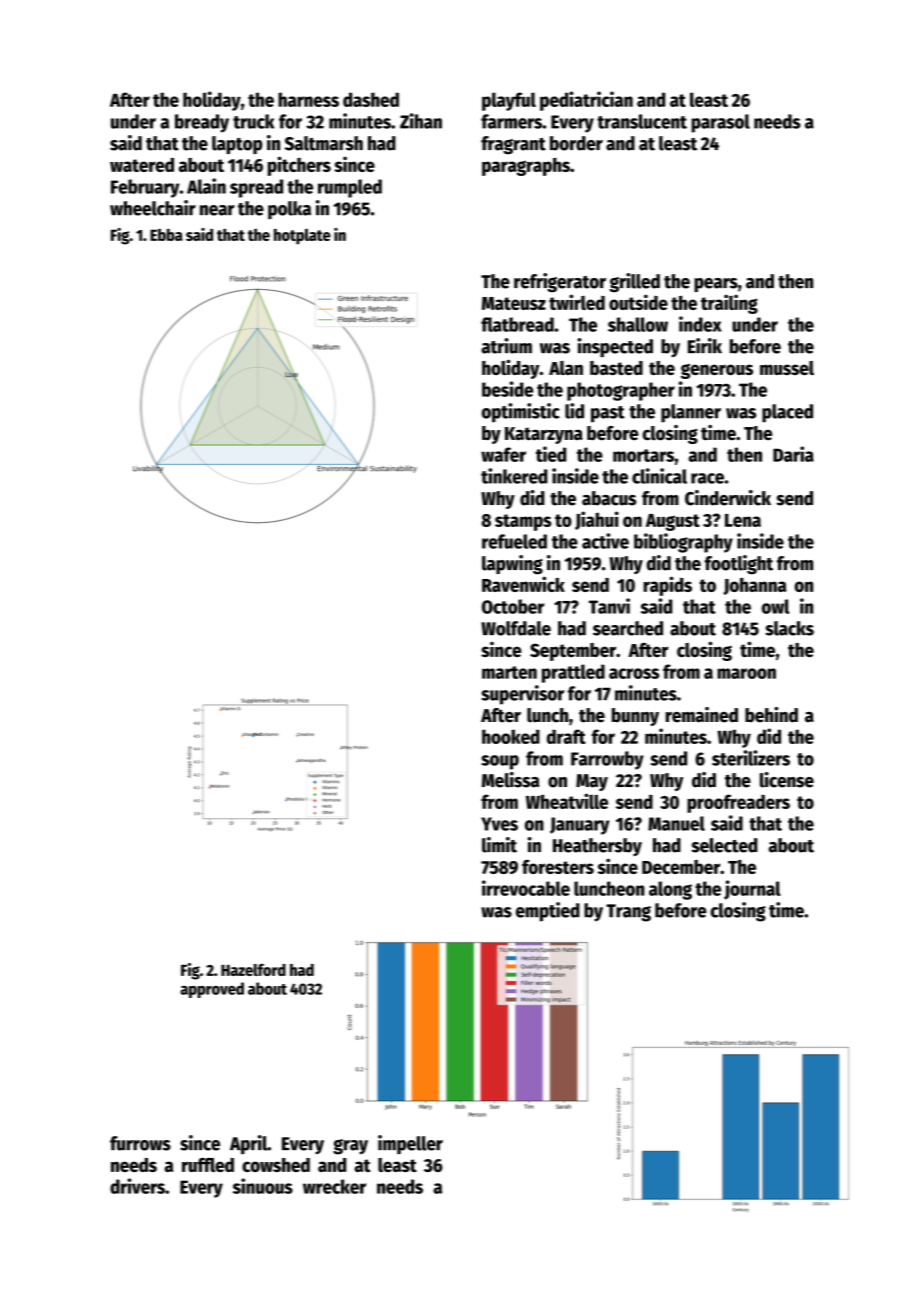  What do you see at coordinates (514, 303) in the screenshot?
I see `Mateusz` at bounding box center [514, 303].
